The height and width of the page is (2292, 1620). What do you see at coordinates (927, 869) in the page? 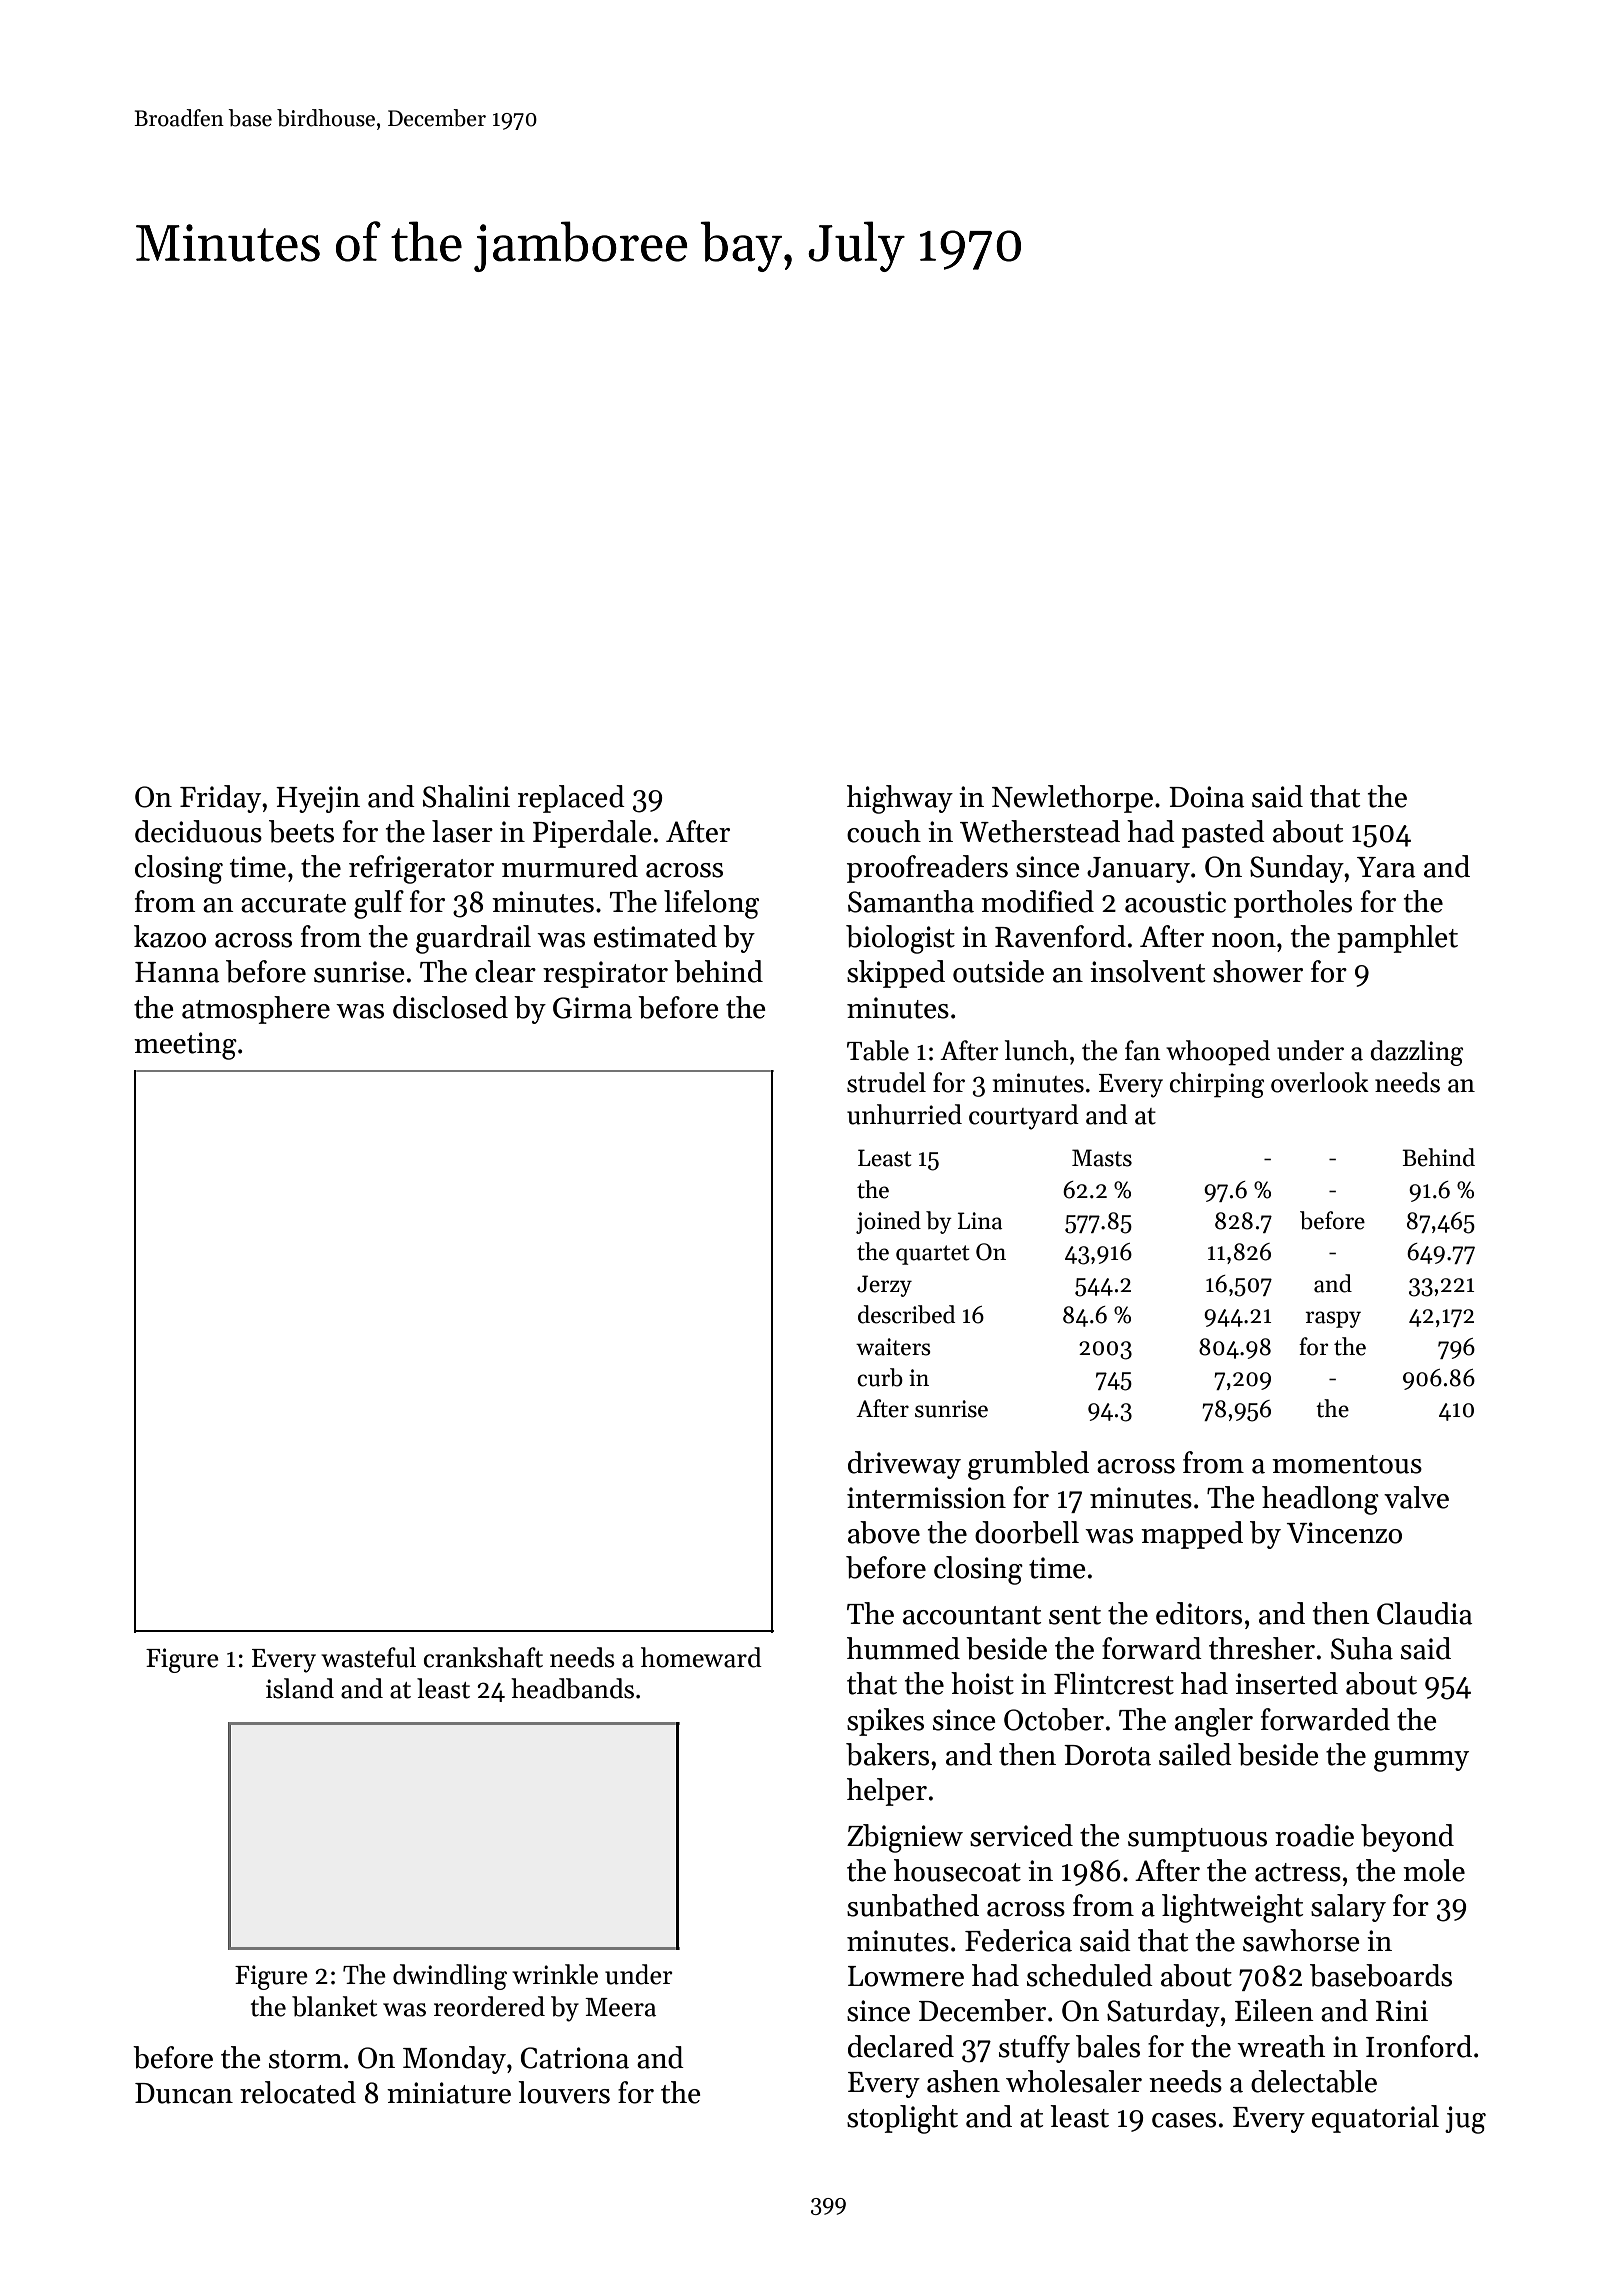
I see `proofreaders` at bounding box center [927, 869].
